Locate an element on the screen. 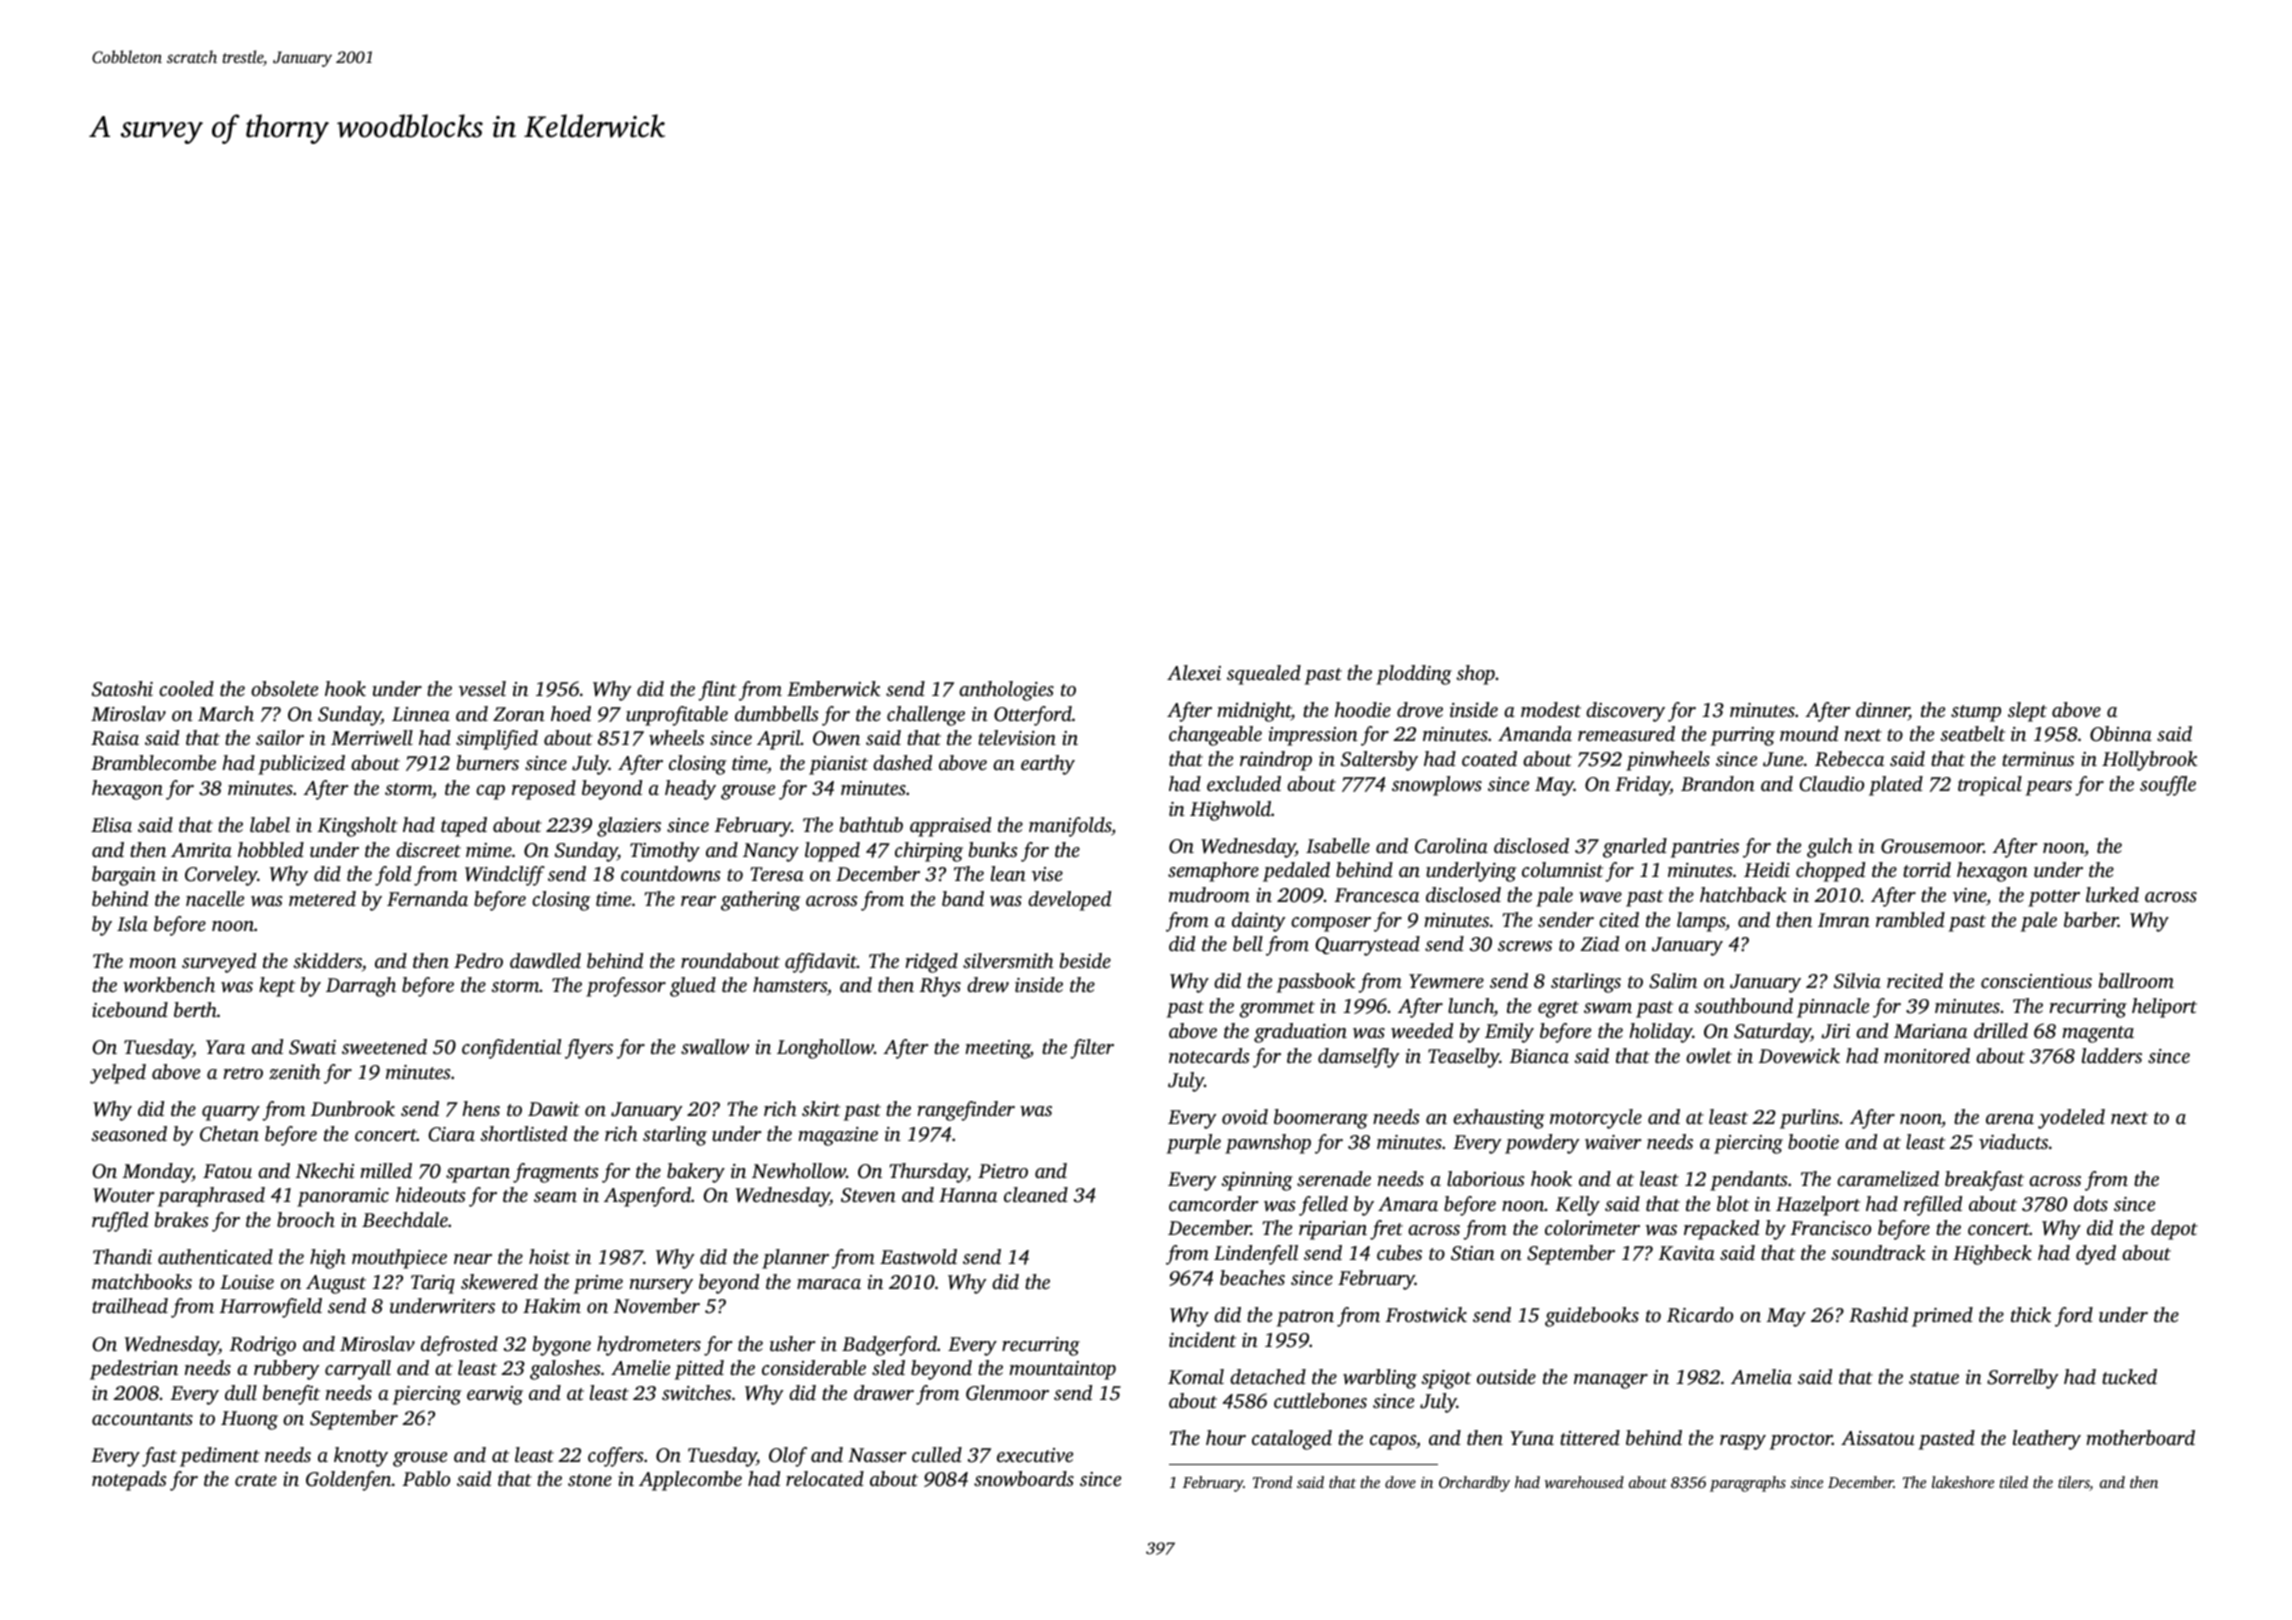  Bramblecombe is located at coordinates (153, 762).
